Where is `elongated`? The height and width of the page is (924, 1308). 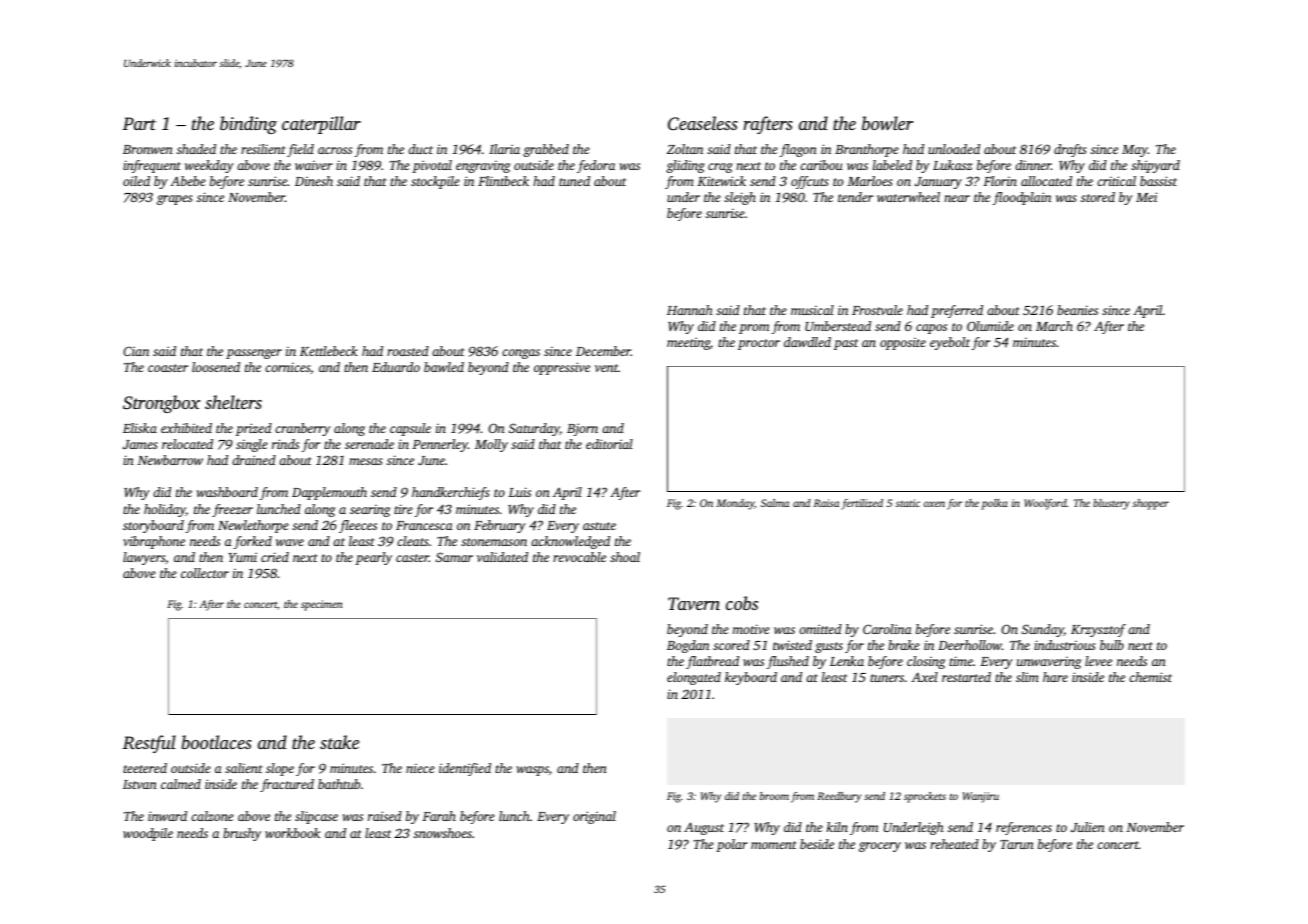 elongated is located at coordinates (694, 678).
